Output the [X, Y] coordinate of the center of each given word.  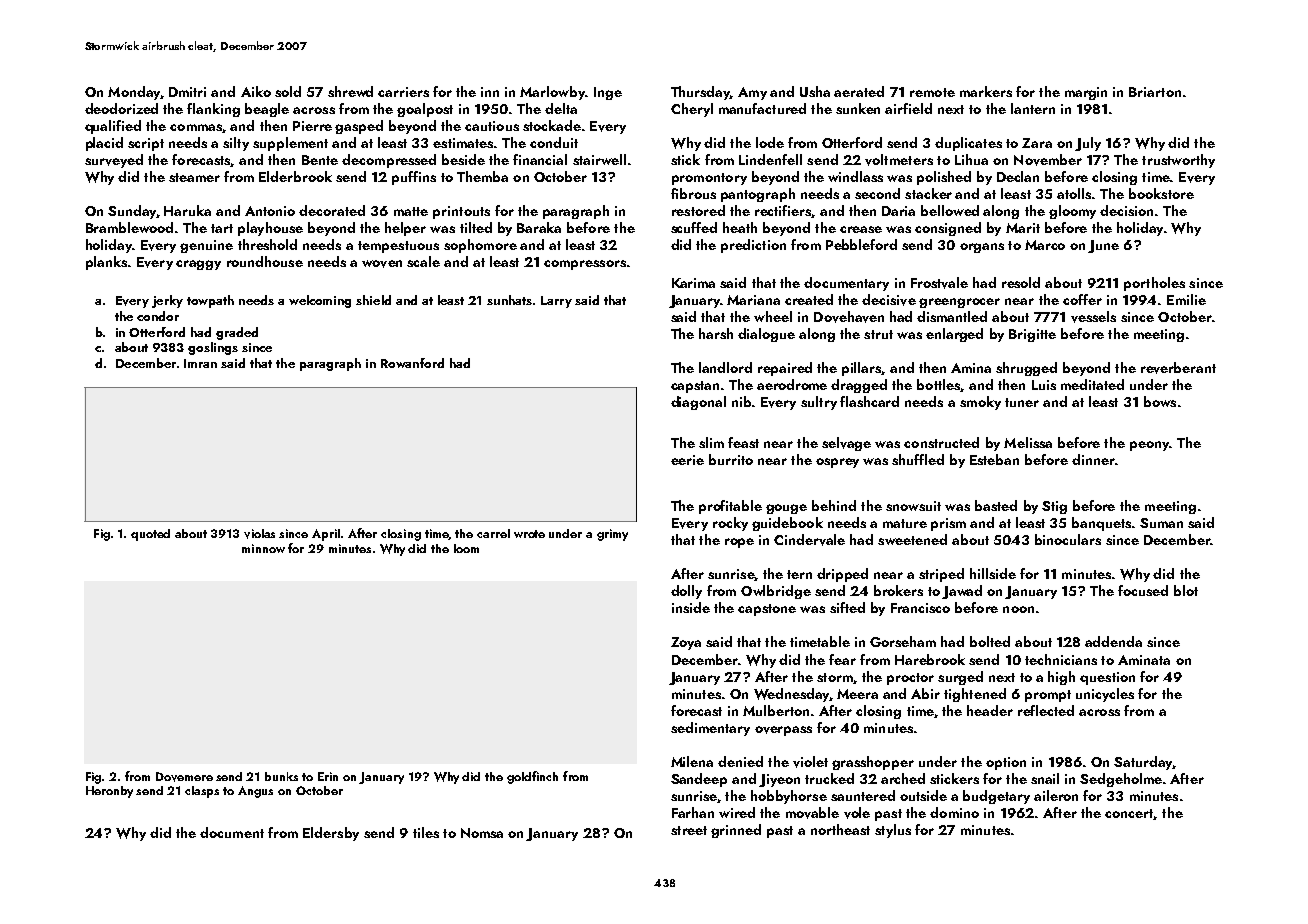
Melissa [1028, 442]
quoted [150, 535]
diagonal [698, 403]
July [1088, 144]
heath [740, 227]
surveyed [114, 161]
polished [944, 178]
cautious [492, 126]
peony [1149, 446]
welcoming [320, 301]
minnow [263, 548]
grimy [612, 535]
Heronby [109, 792]
